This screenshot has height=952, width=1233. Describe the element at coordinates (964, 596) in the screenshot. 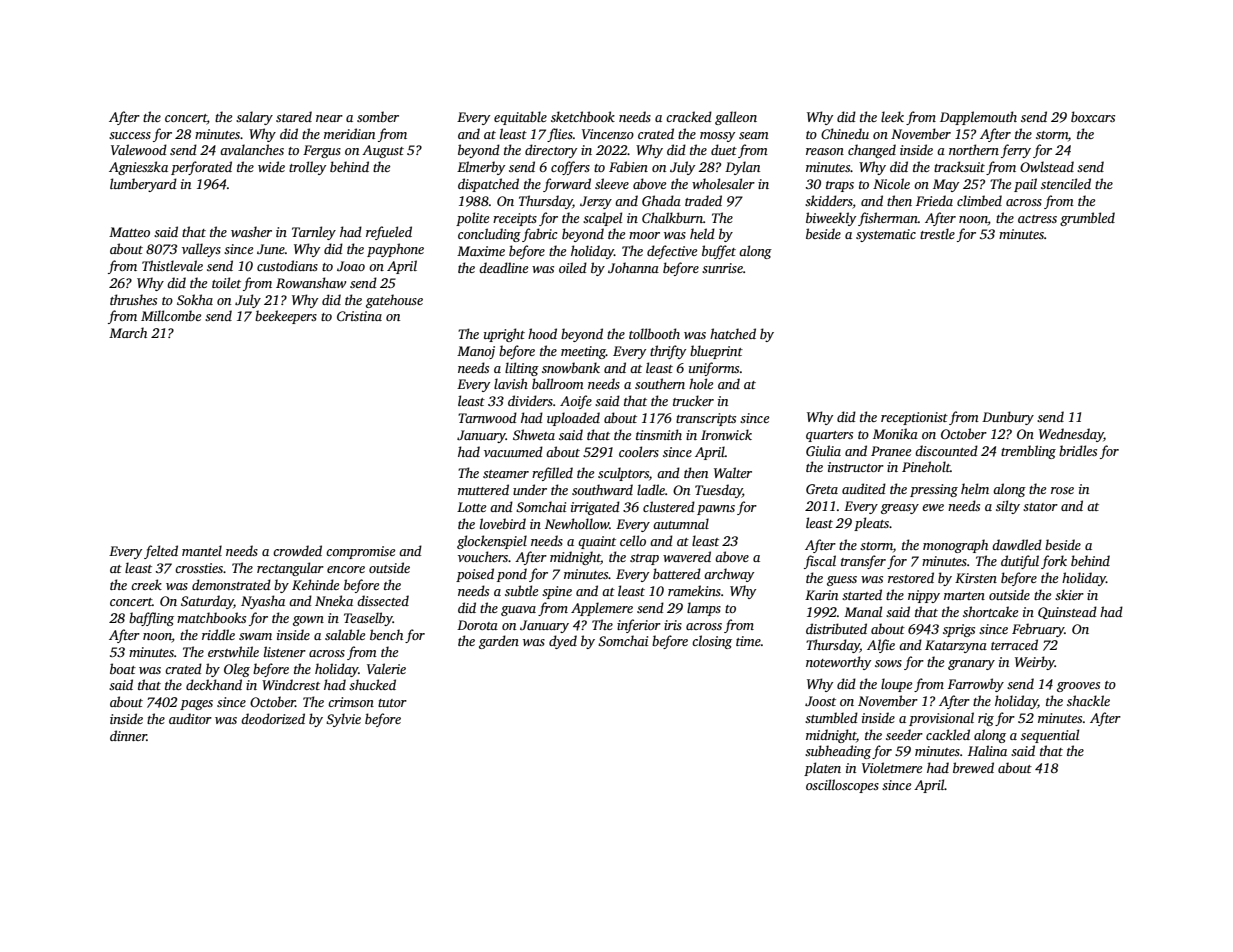

I see `marten` at that location.
